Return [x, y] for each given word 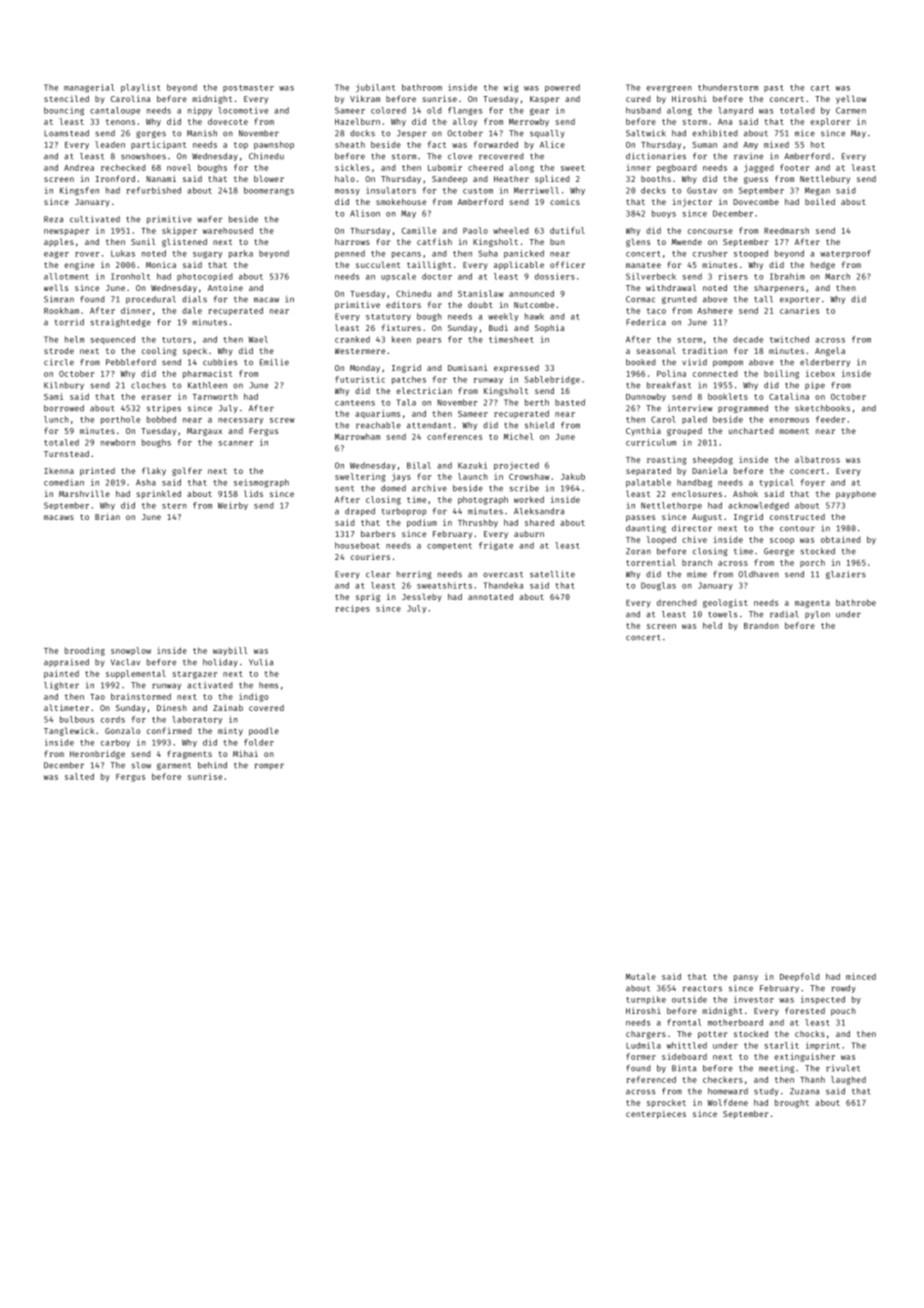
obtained [841, 539]
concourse [710, 231]
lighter [61, 686]
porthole [120, 420]
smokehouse [401, 202]
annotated [490, 596]
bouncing [64, 111]
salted [79, 776]
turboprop [404, 512]
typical [776, 483]
